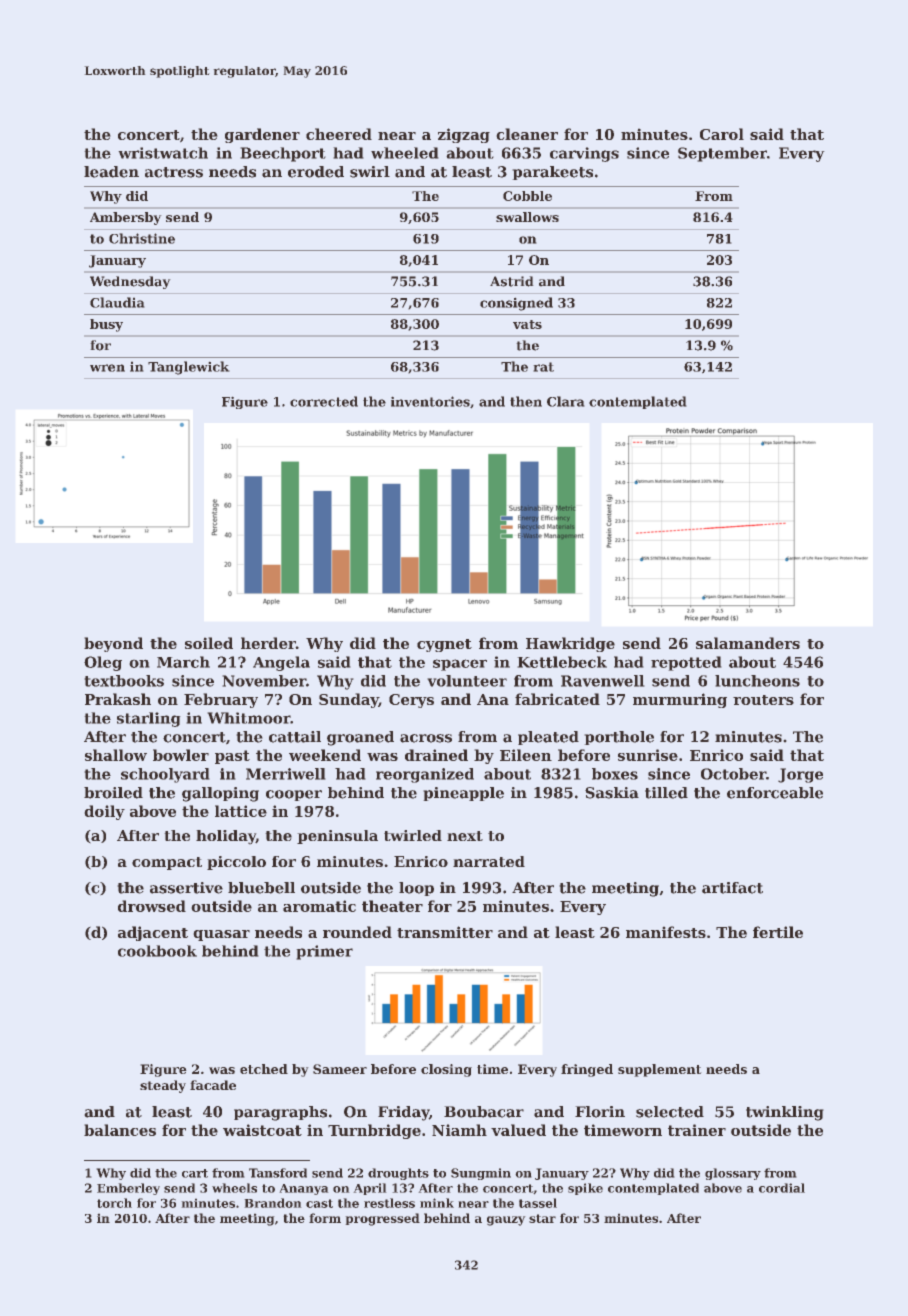 The width and height of the screenshot is (908, 1316). I want to click on soiled, so click(209, 643).
